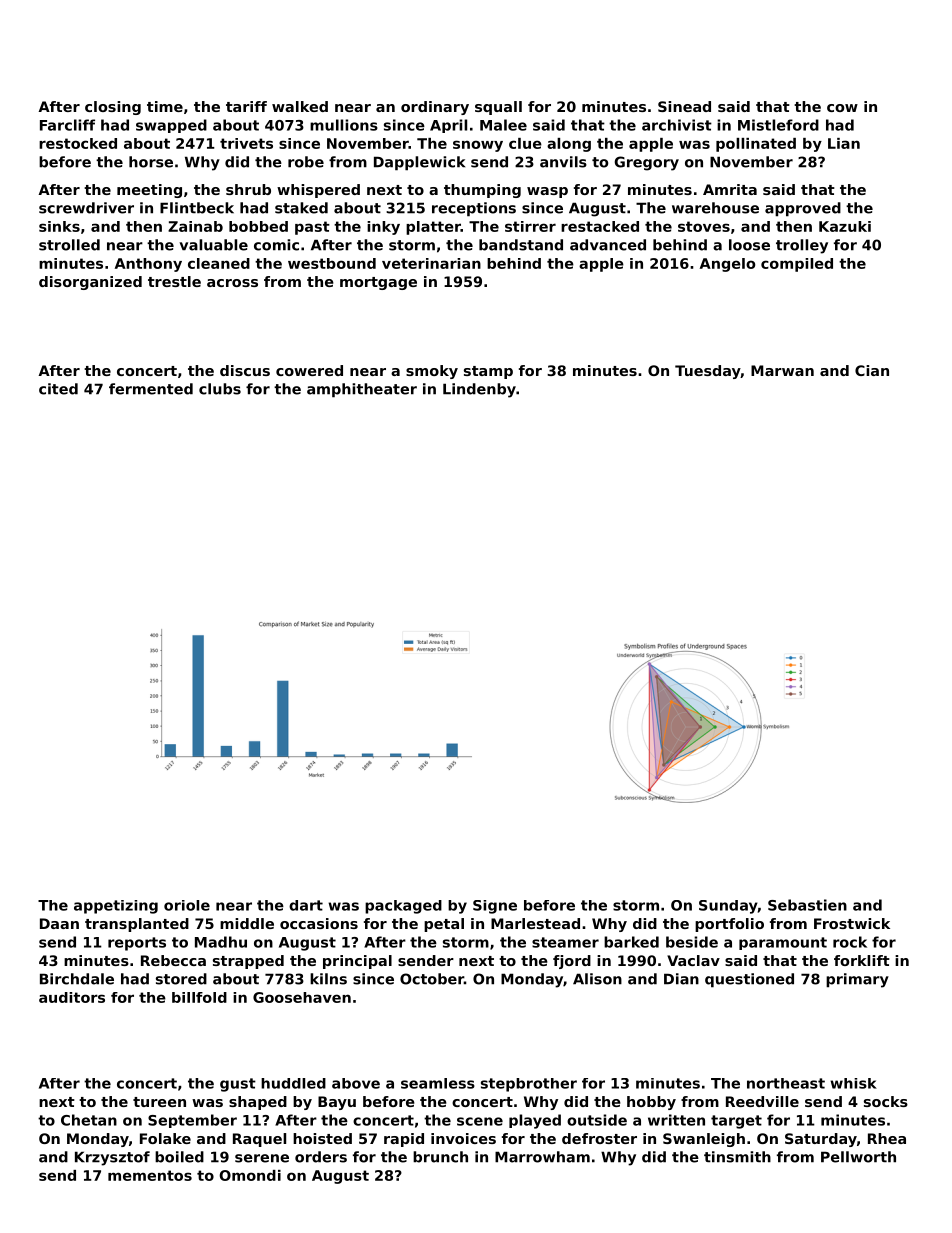  Describe the element at coordinates (150, 1175) in the screenshot. I see `mementos` at that location.
